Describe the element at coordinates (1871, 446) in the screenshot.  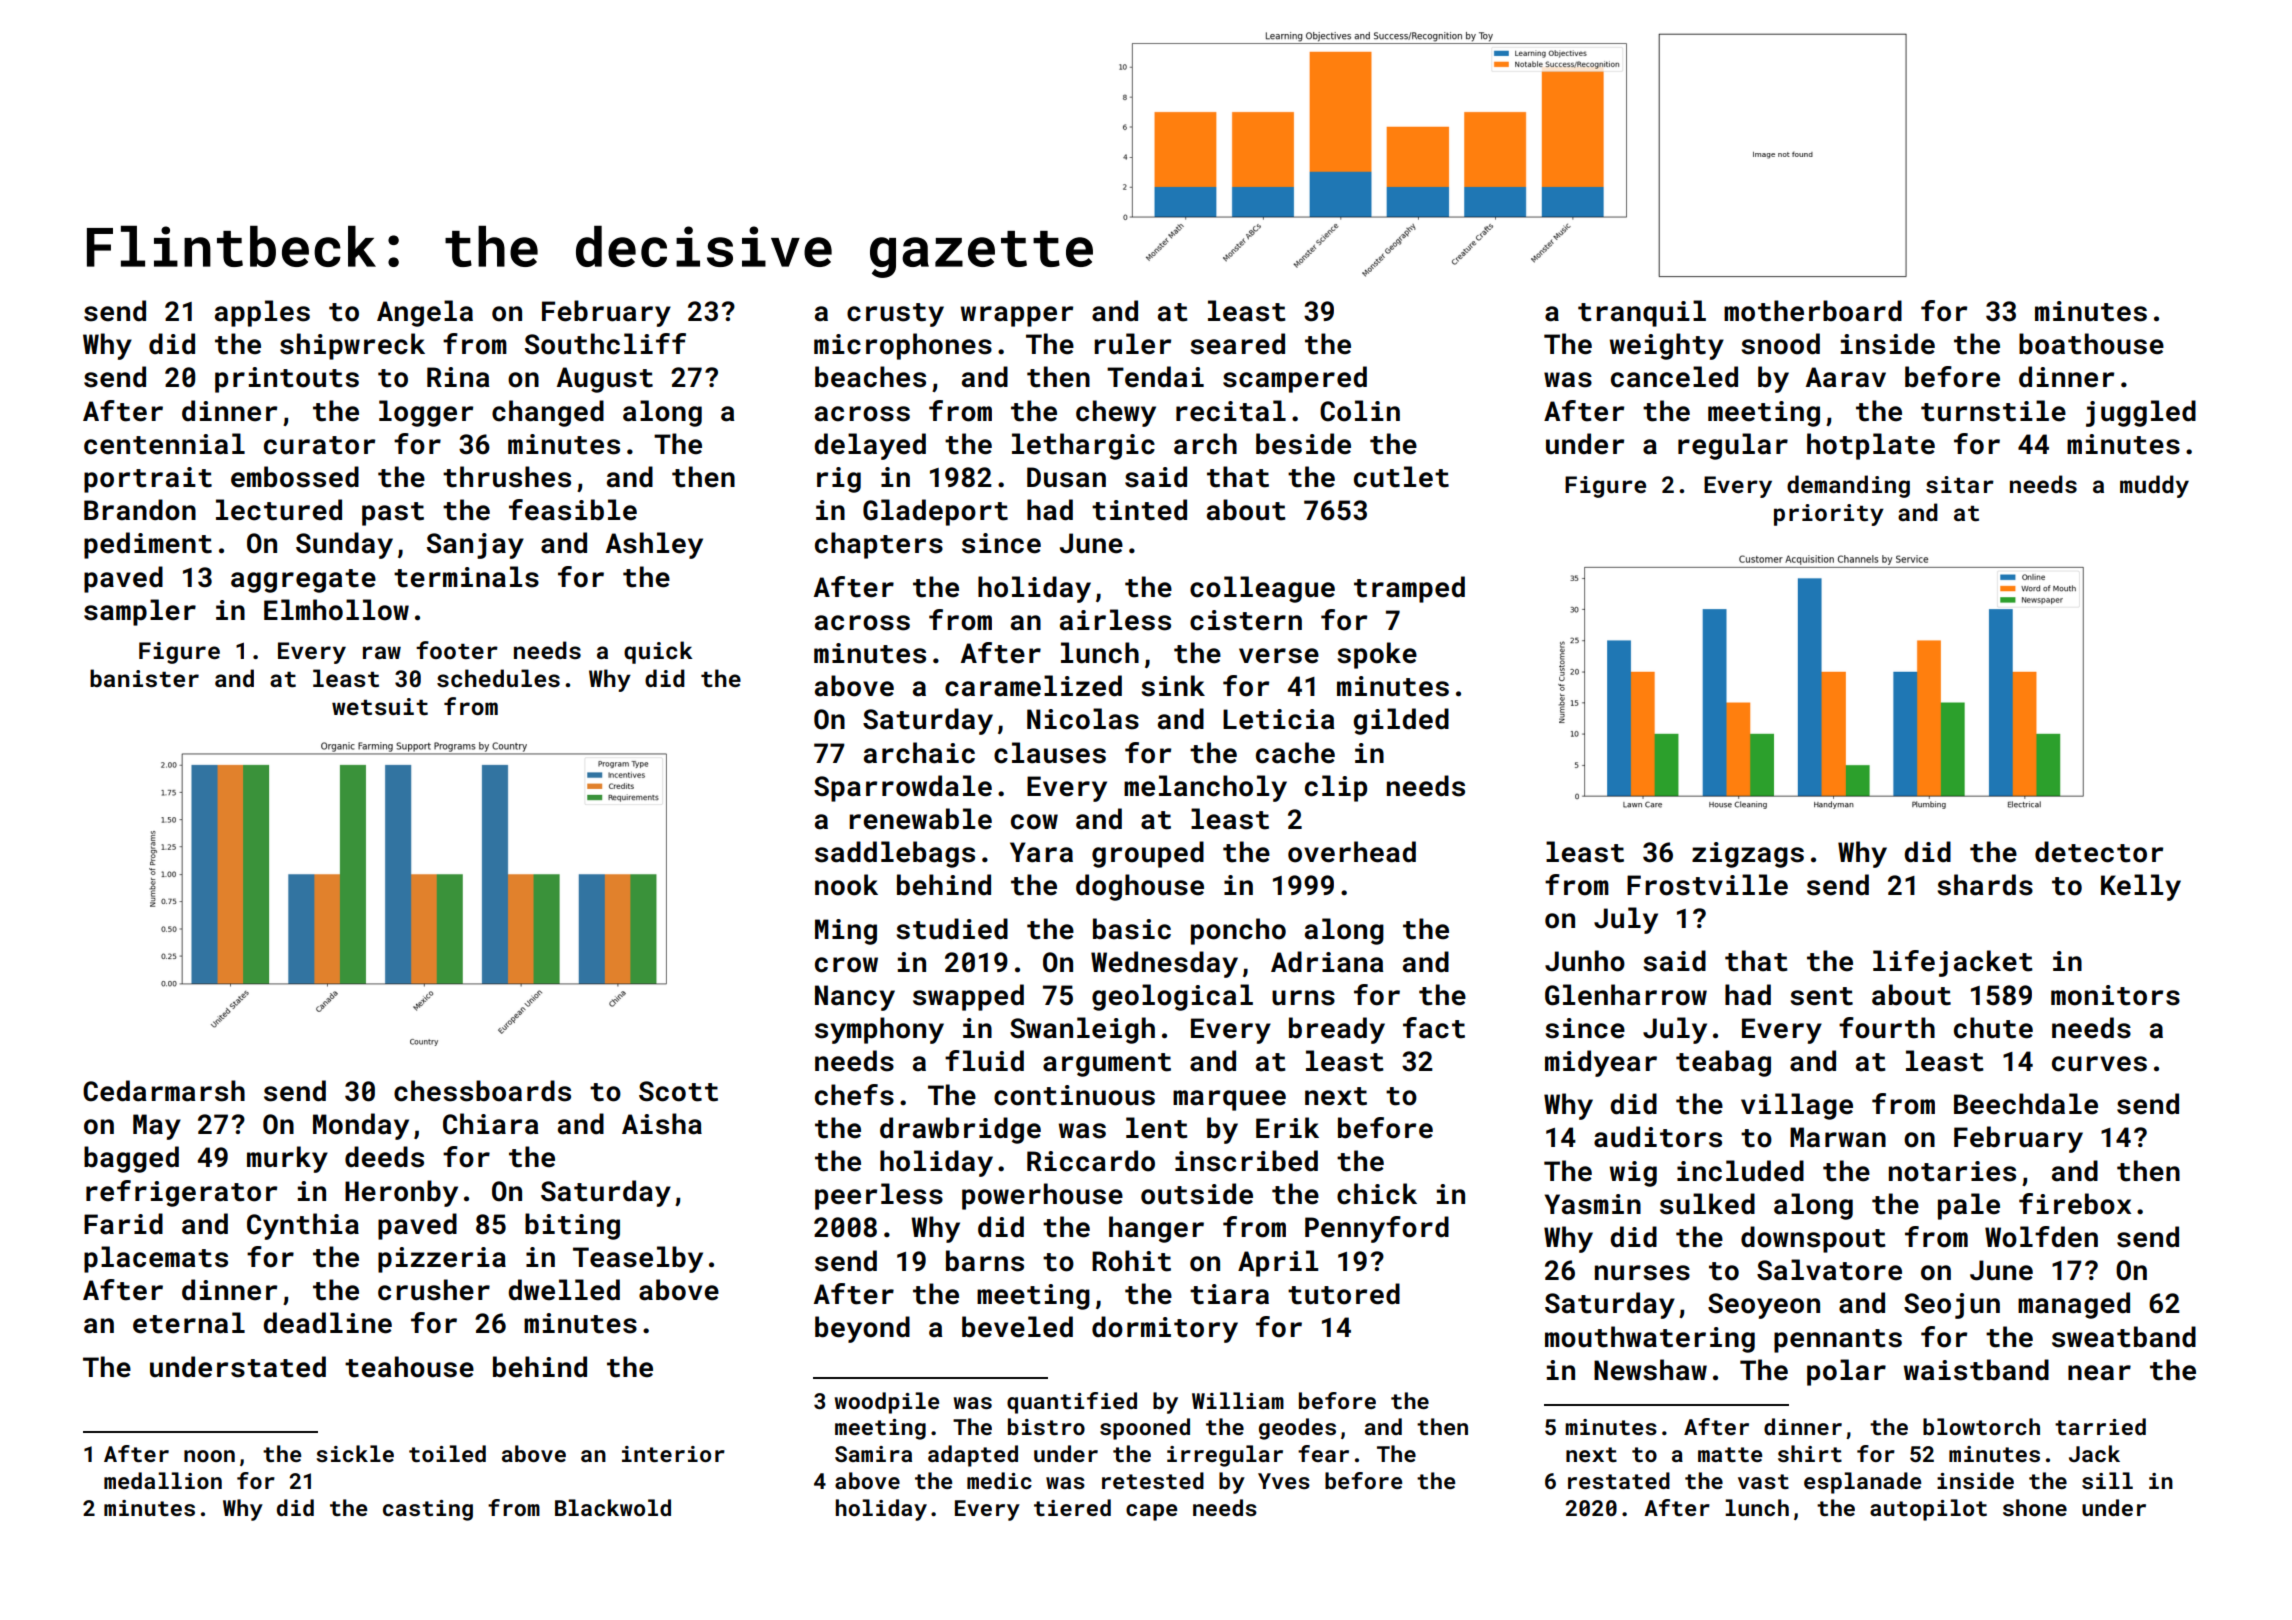
I see `hotplate` at that location.
